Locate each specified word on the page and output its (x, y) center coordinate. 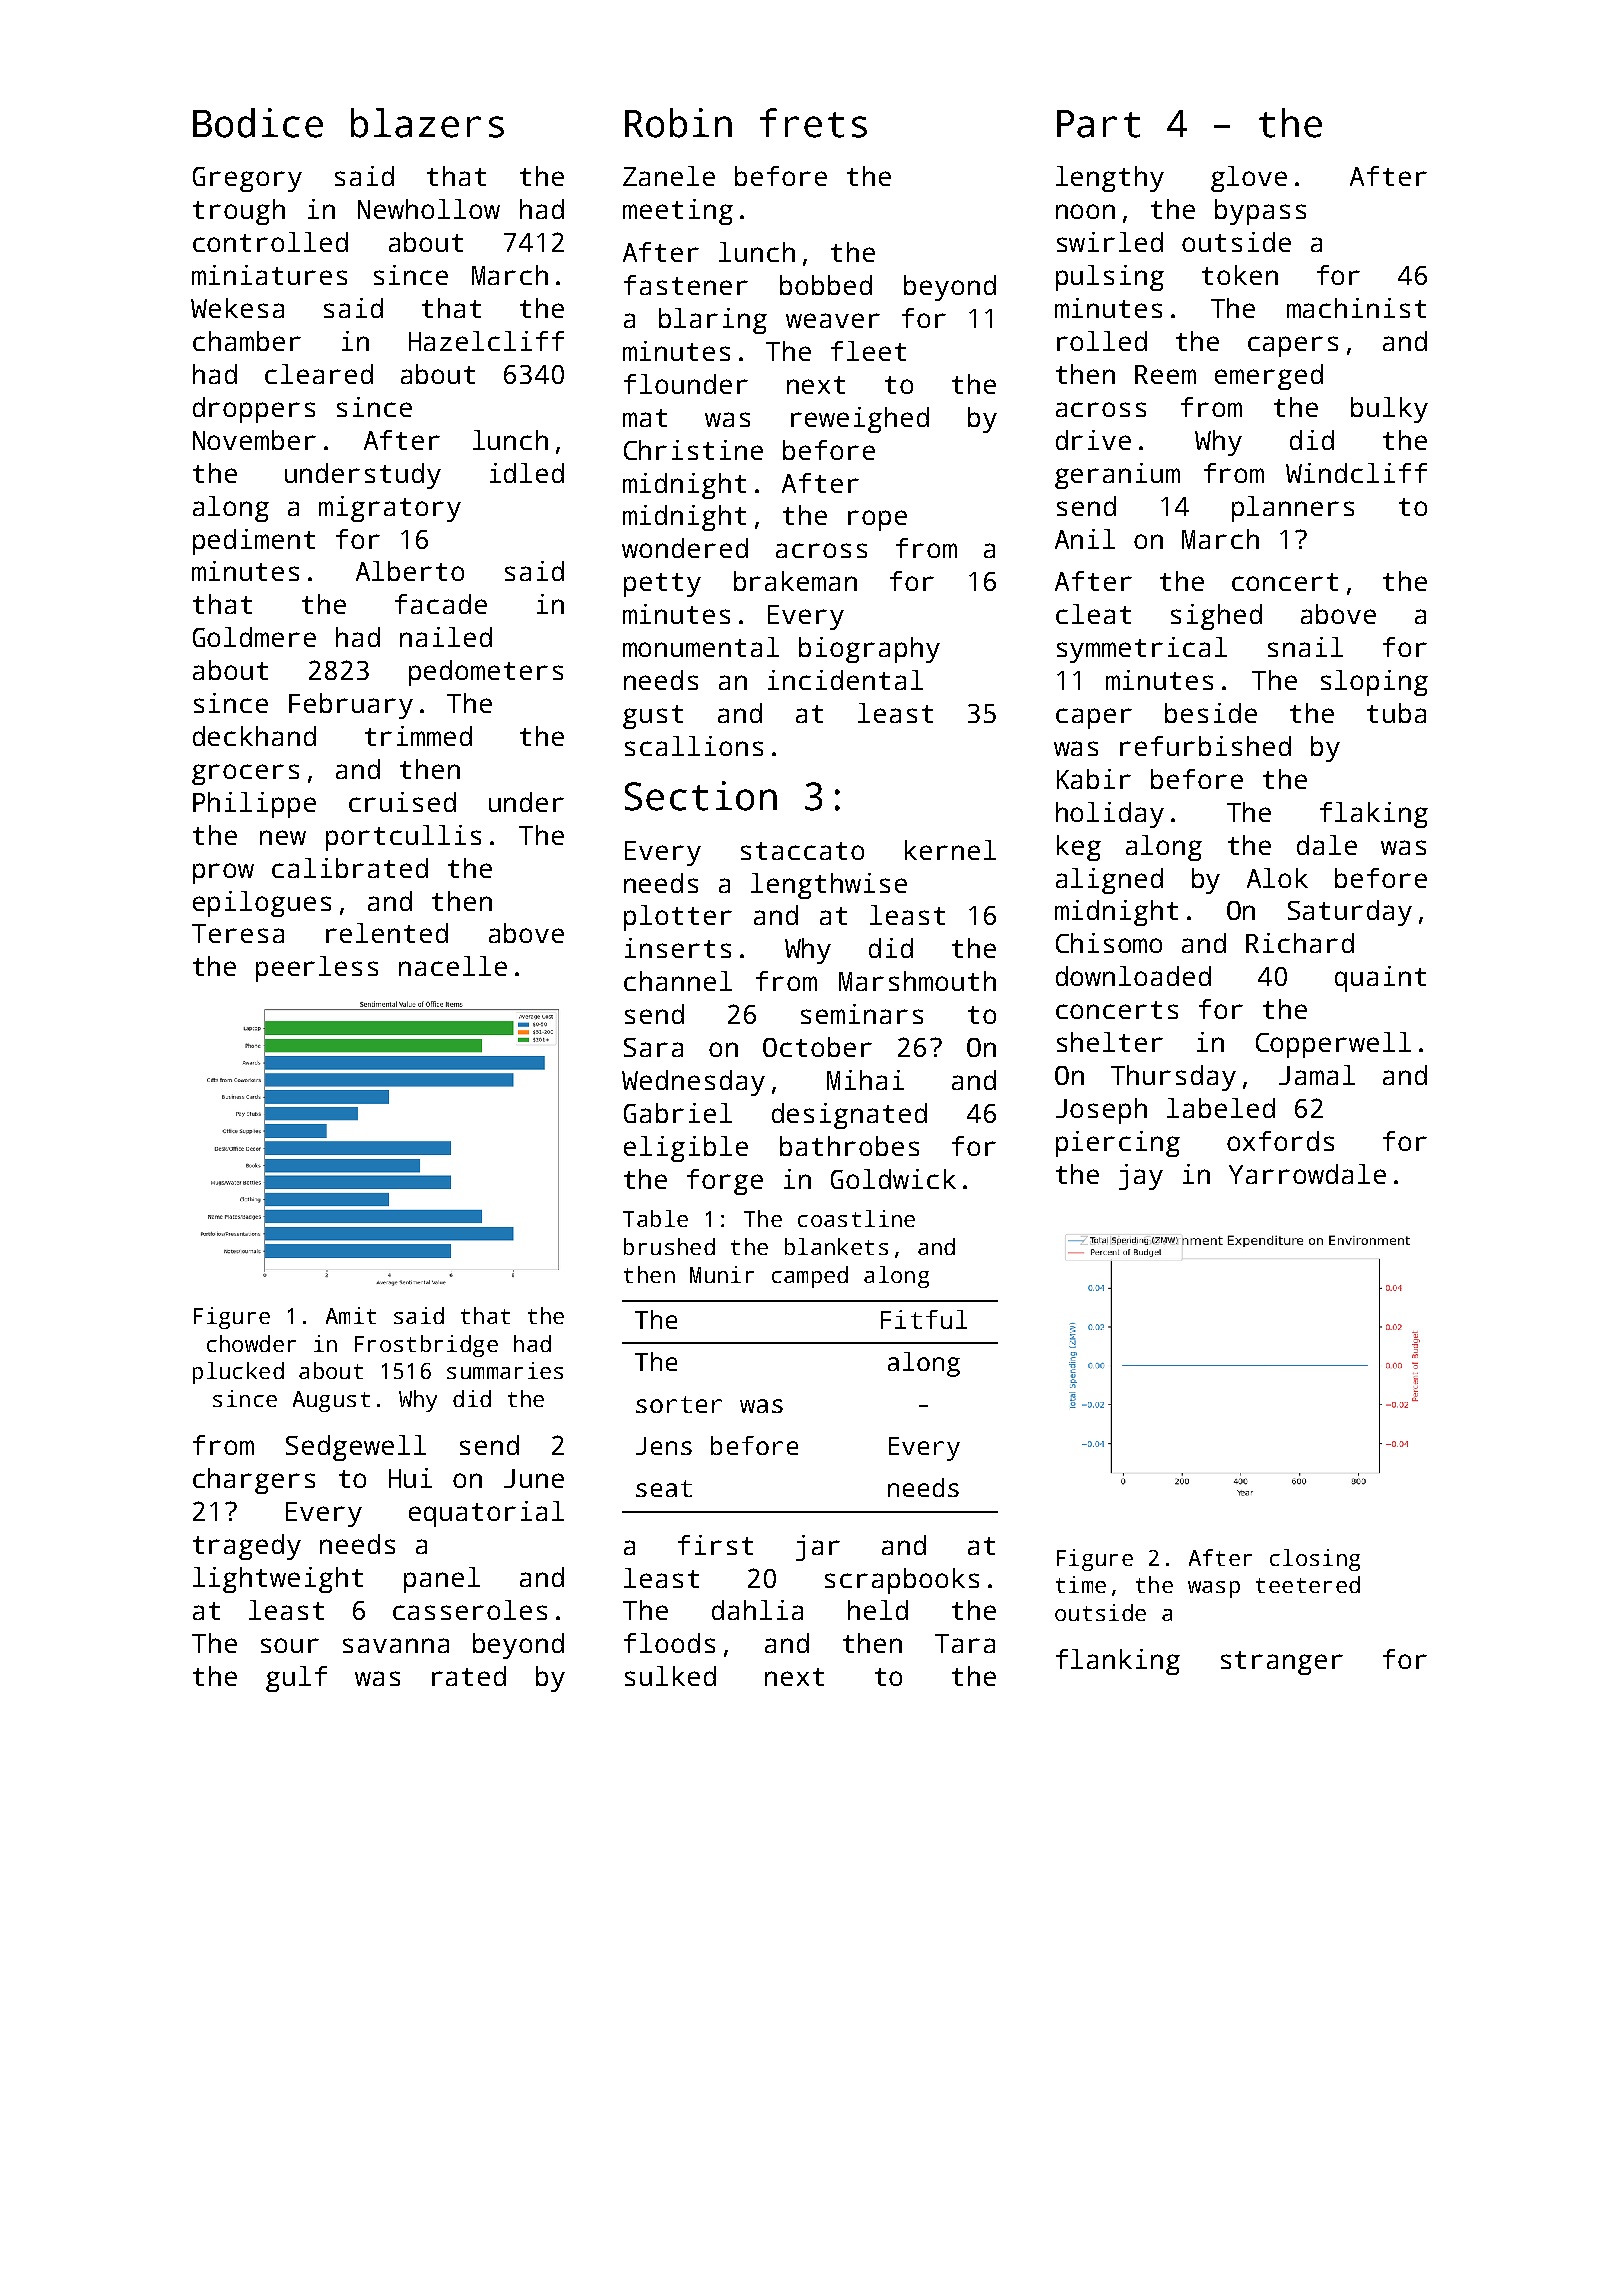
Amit (351, 1315)
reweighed (860, 420)
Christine (693, 450)
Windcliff (1356, 473)
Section (701, 796)
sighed (1216, 617)
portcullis (403, 838)
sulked (670, 1676)
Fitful (924, 1319)
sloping (1374, 683)
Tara (965, 1643)
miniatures (269, 275)
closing (1315, 1560)
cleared (319, 374)
